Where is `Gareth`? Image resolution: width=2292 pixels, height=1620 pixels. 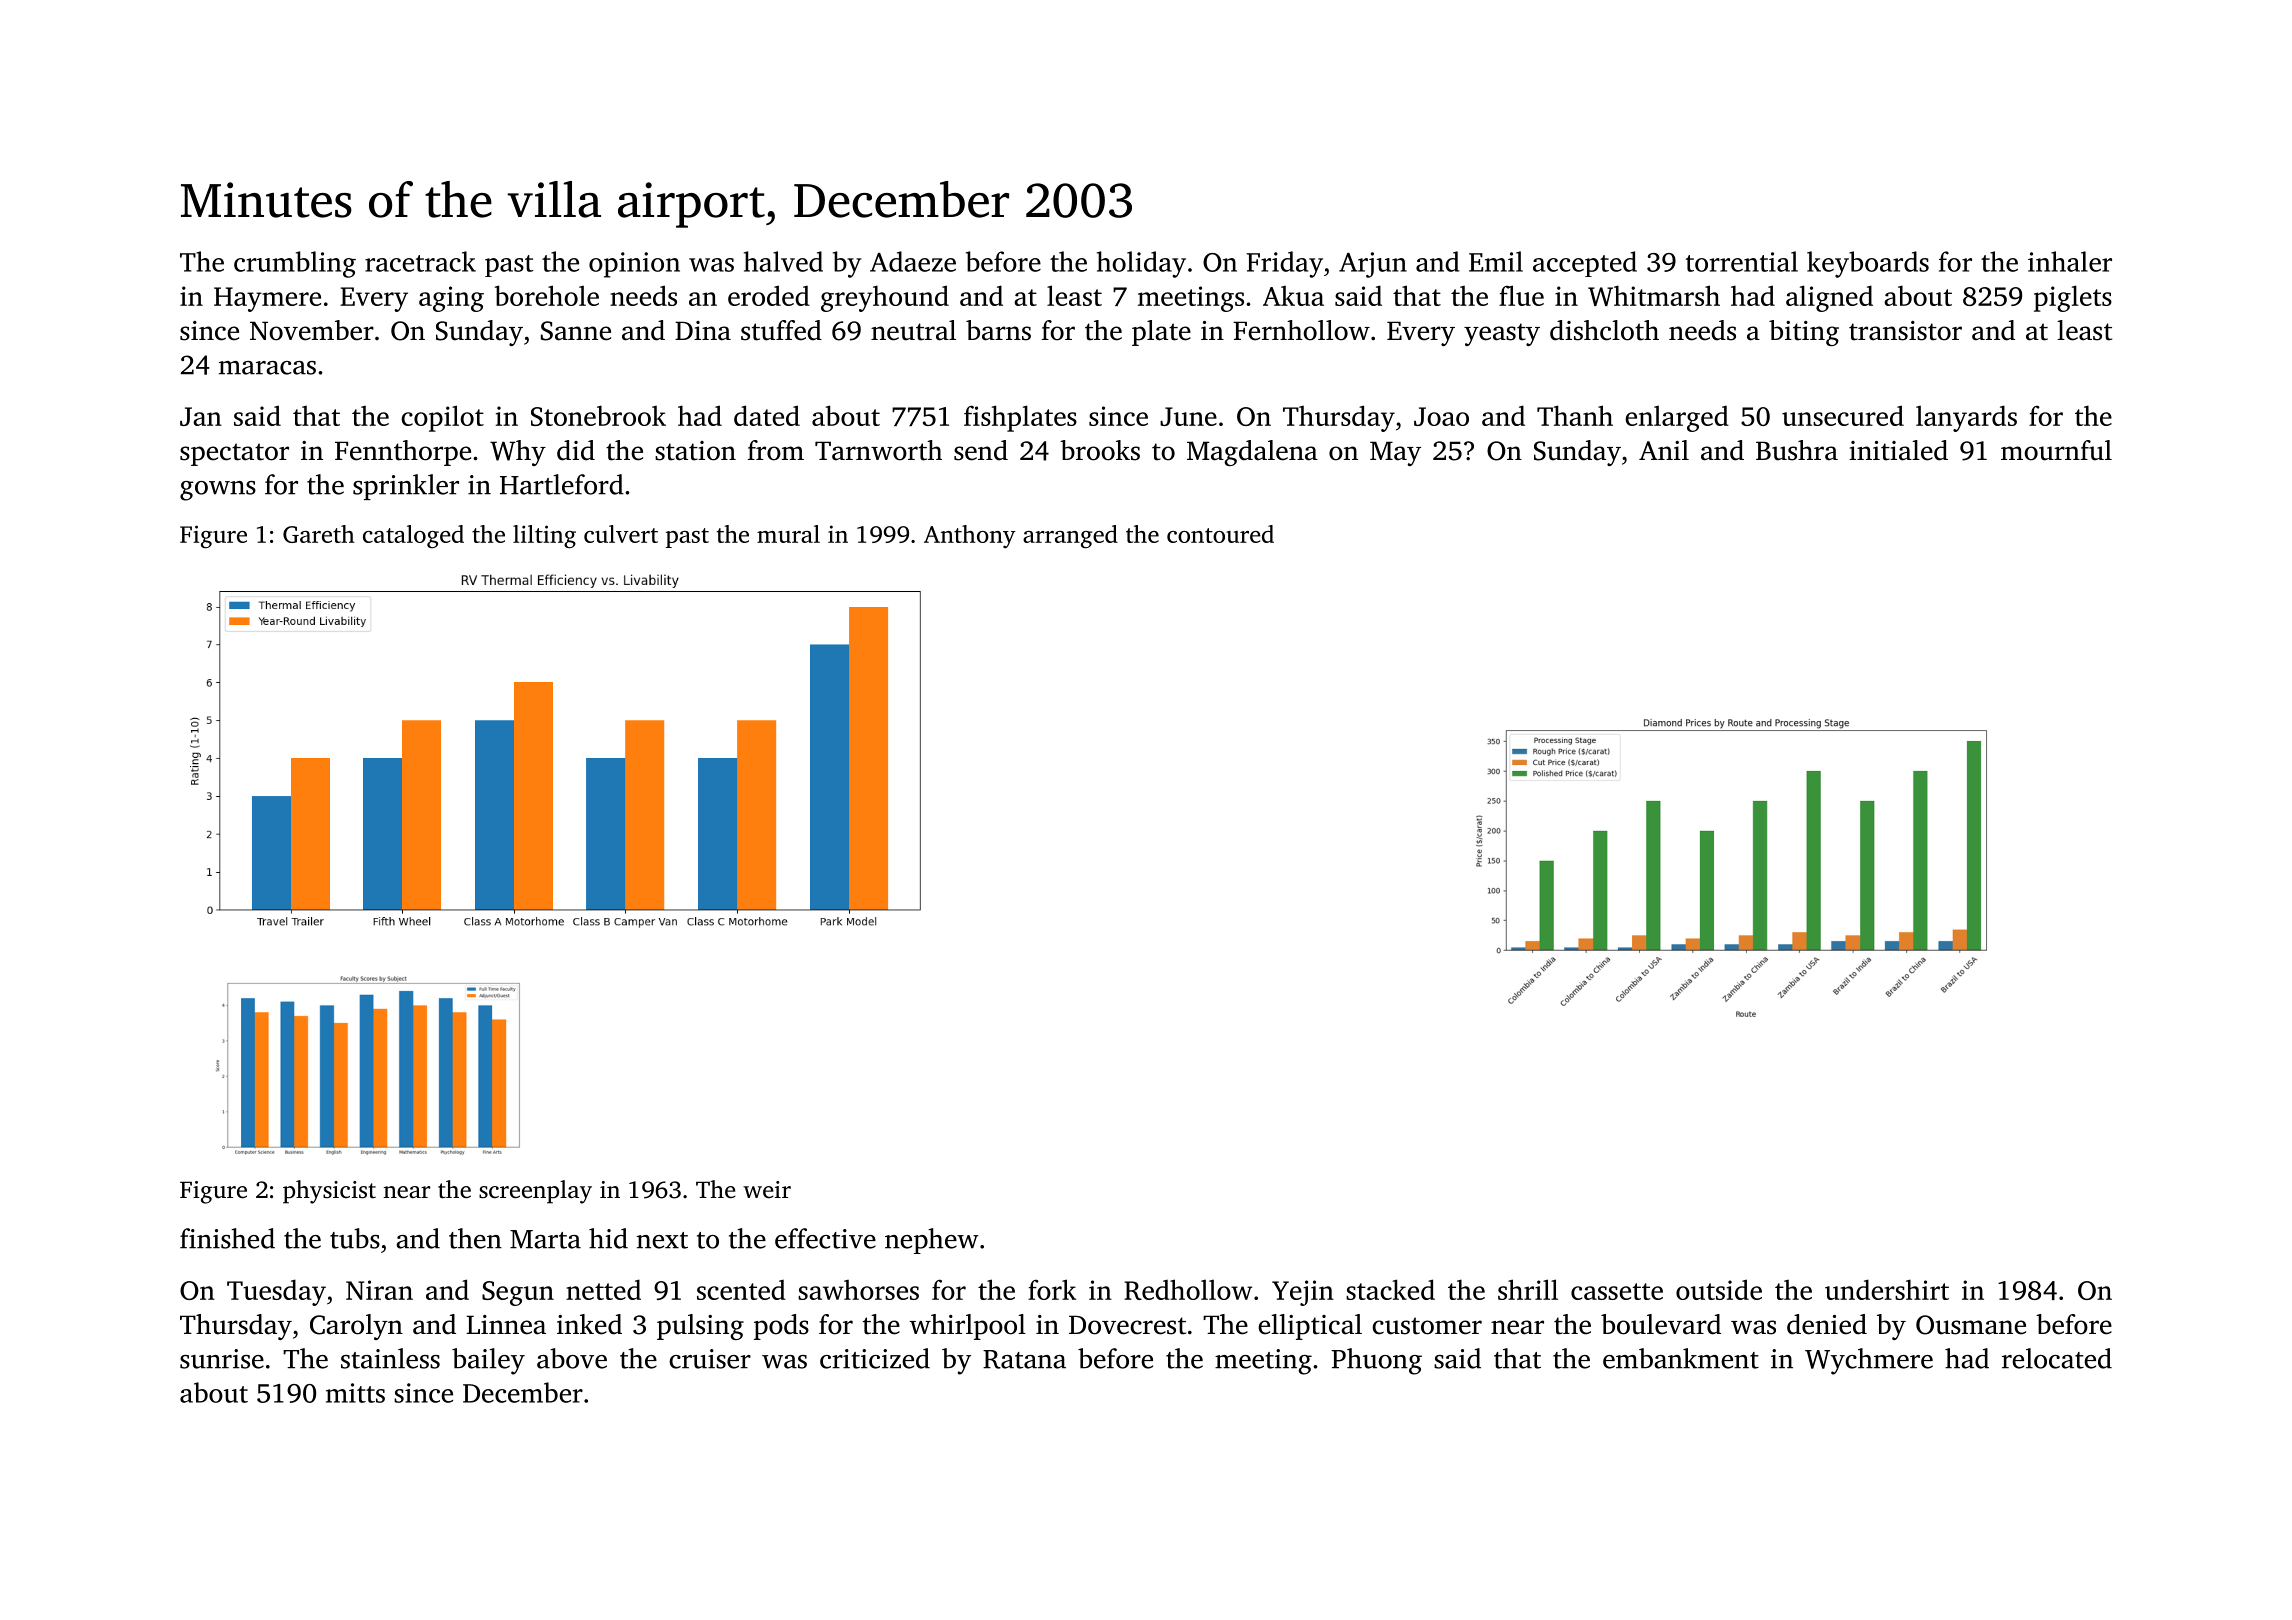 Gareth is located at coordinates (319, 534).
